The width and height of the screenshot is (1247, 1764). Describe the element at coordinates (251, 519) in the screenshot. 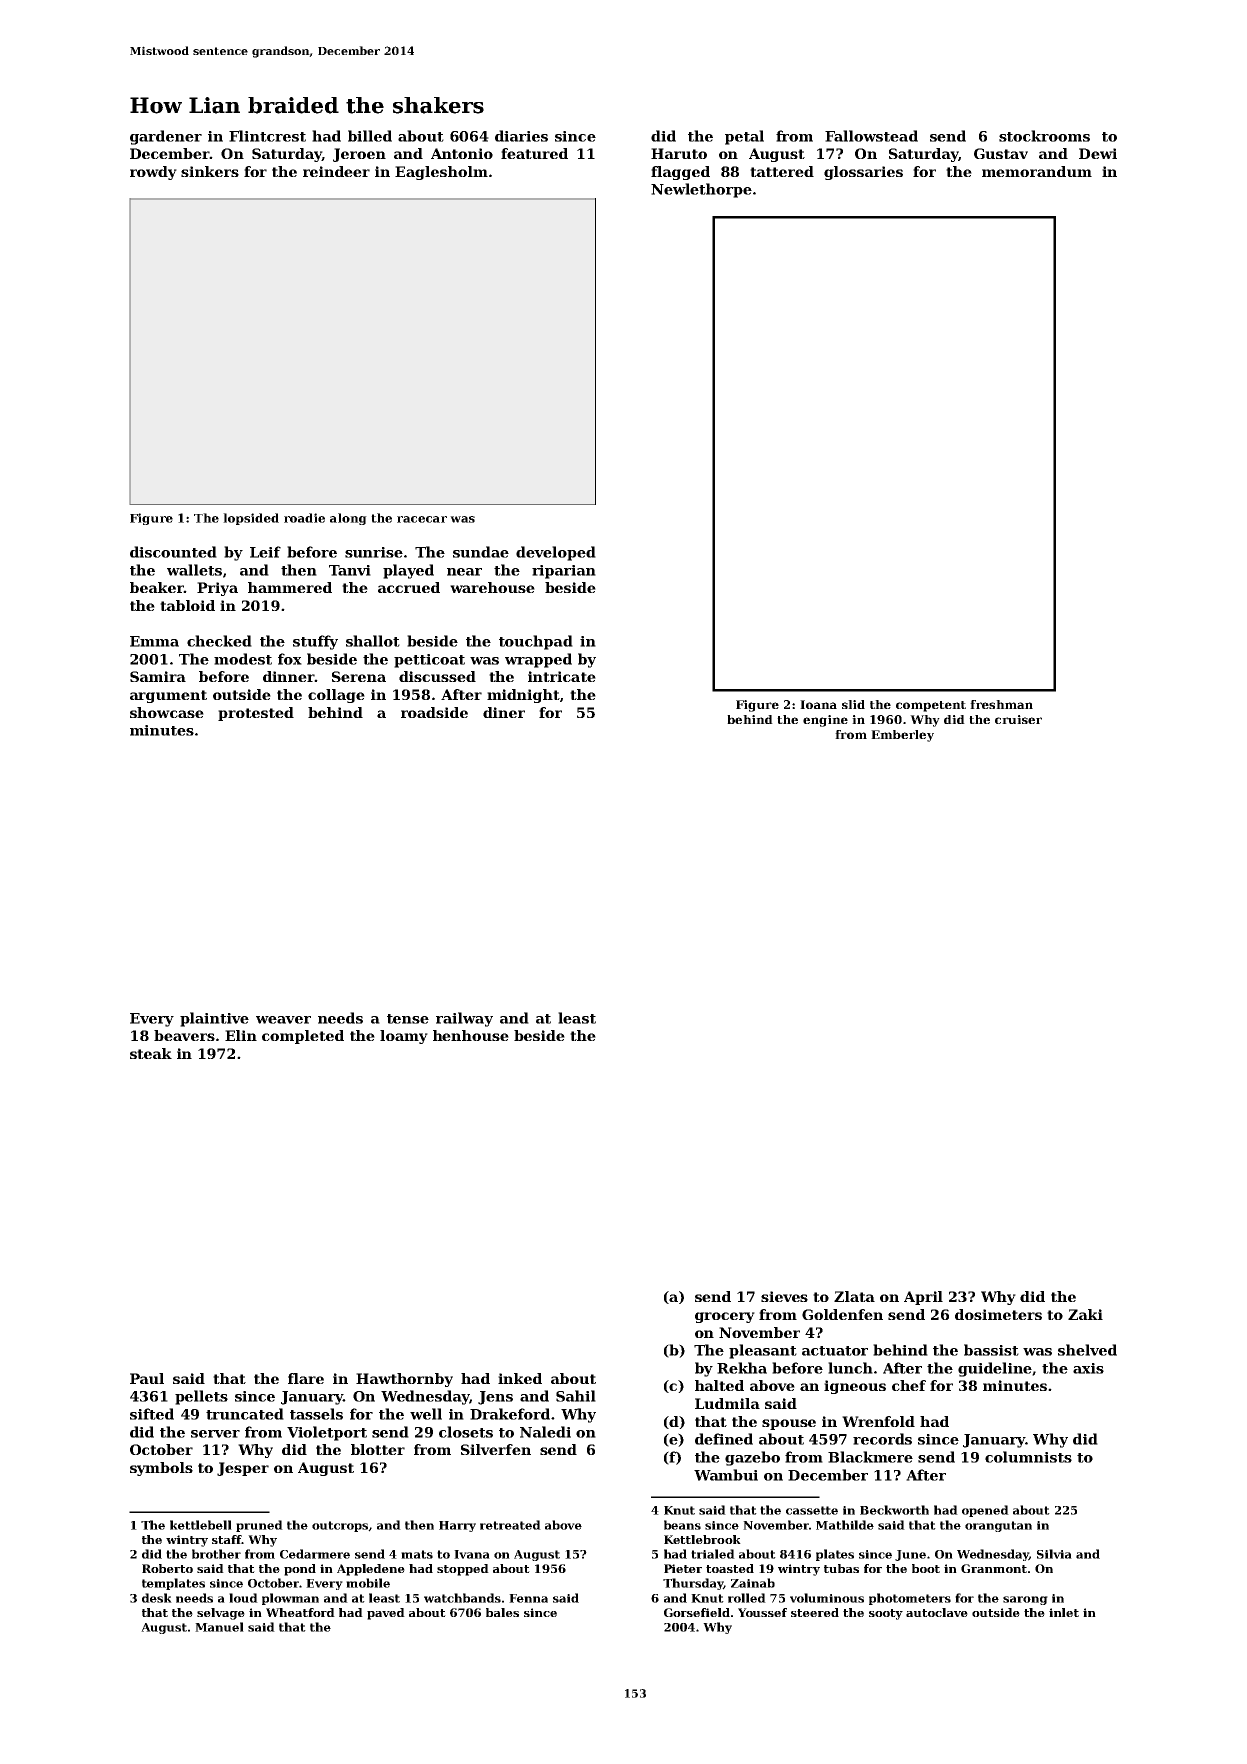

I see `lopsided` at that location.
